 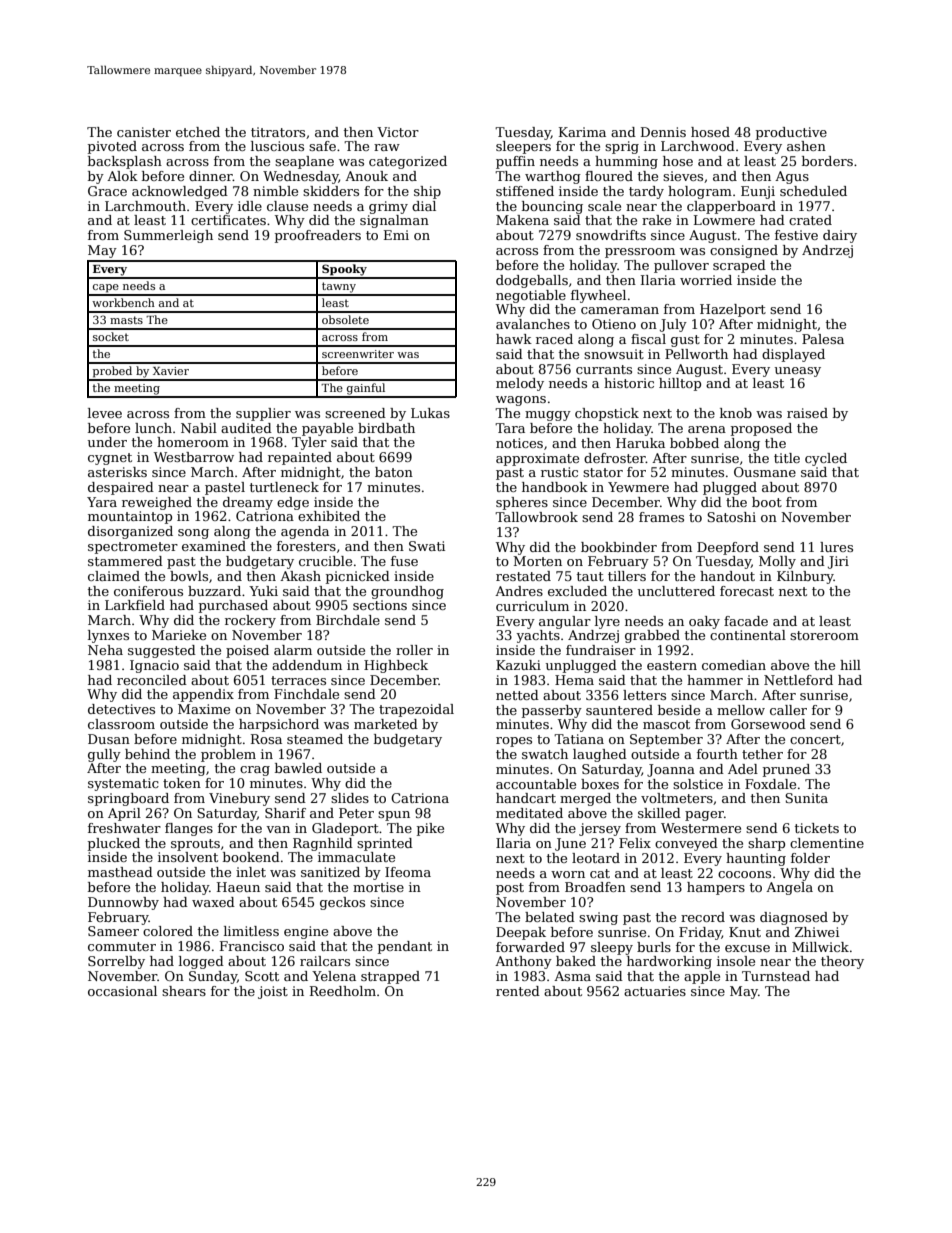 I want to click on occasional, so click(x=122, y=991).
